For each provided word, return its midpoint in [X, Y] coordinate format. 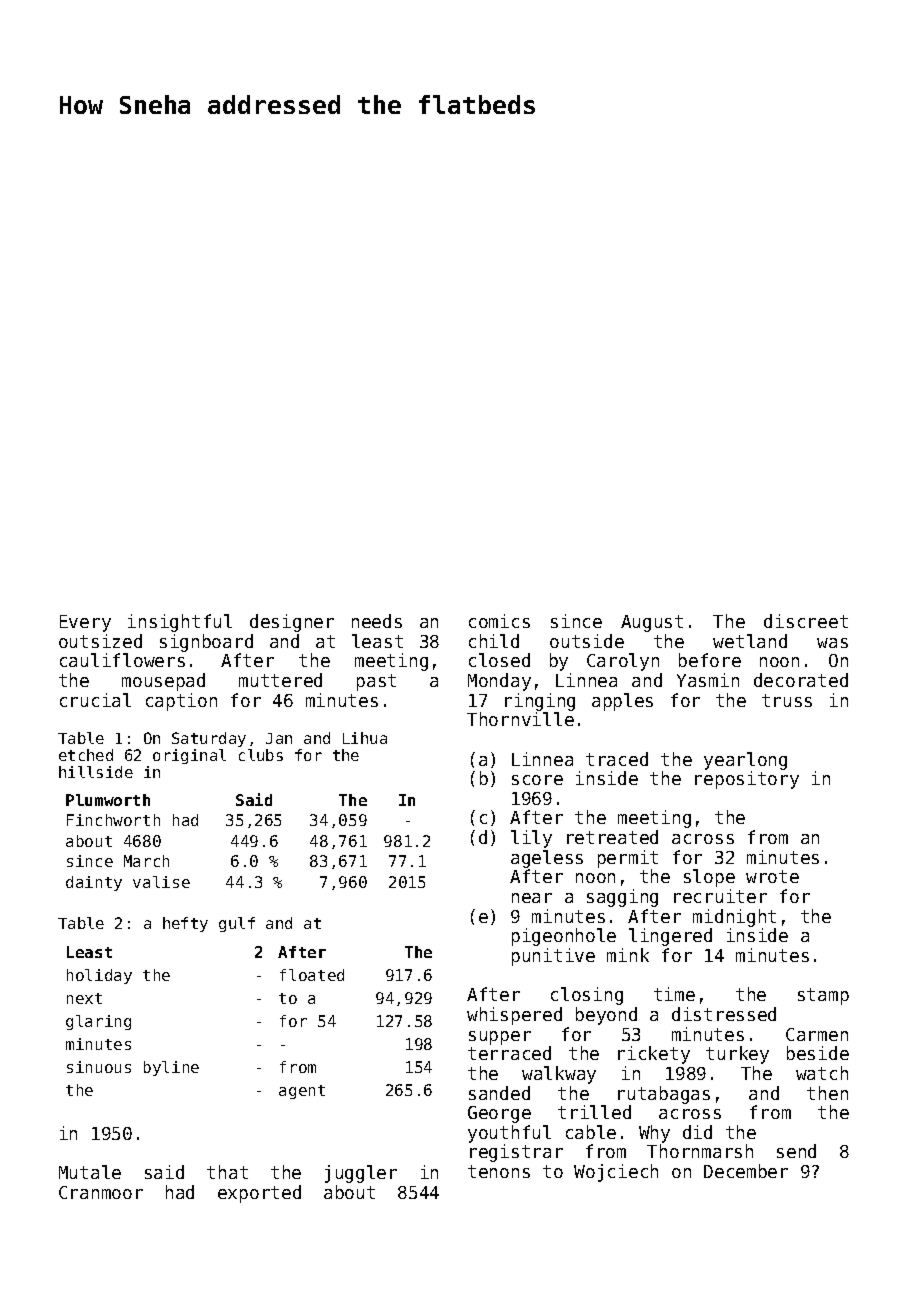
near [532, 898]
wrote [772, 876]
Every [85, 623]
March [146, 861]
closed [499, 660]
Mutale [90, 1172]
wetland [750, 641]
